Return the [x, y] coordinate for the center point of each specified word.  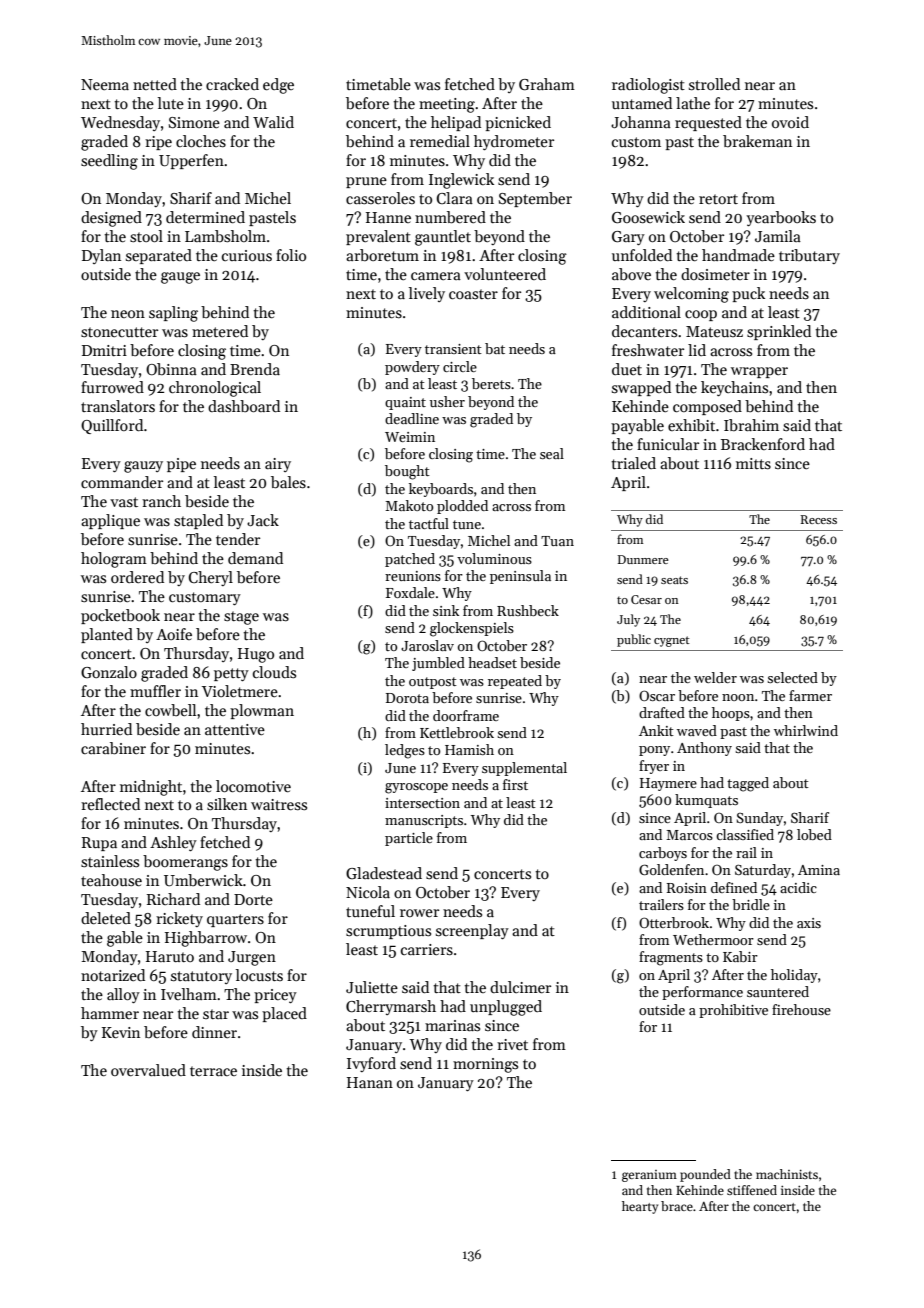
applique [110, 521]
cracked [232, 84]
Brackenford [763, 444]
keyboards [441, 490]
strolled [714, 84]
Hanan [370, 1082]
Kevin [121, 1032]
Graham [547, 84]
